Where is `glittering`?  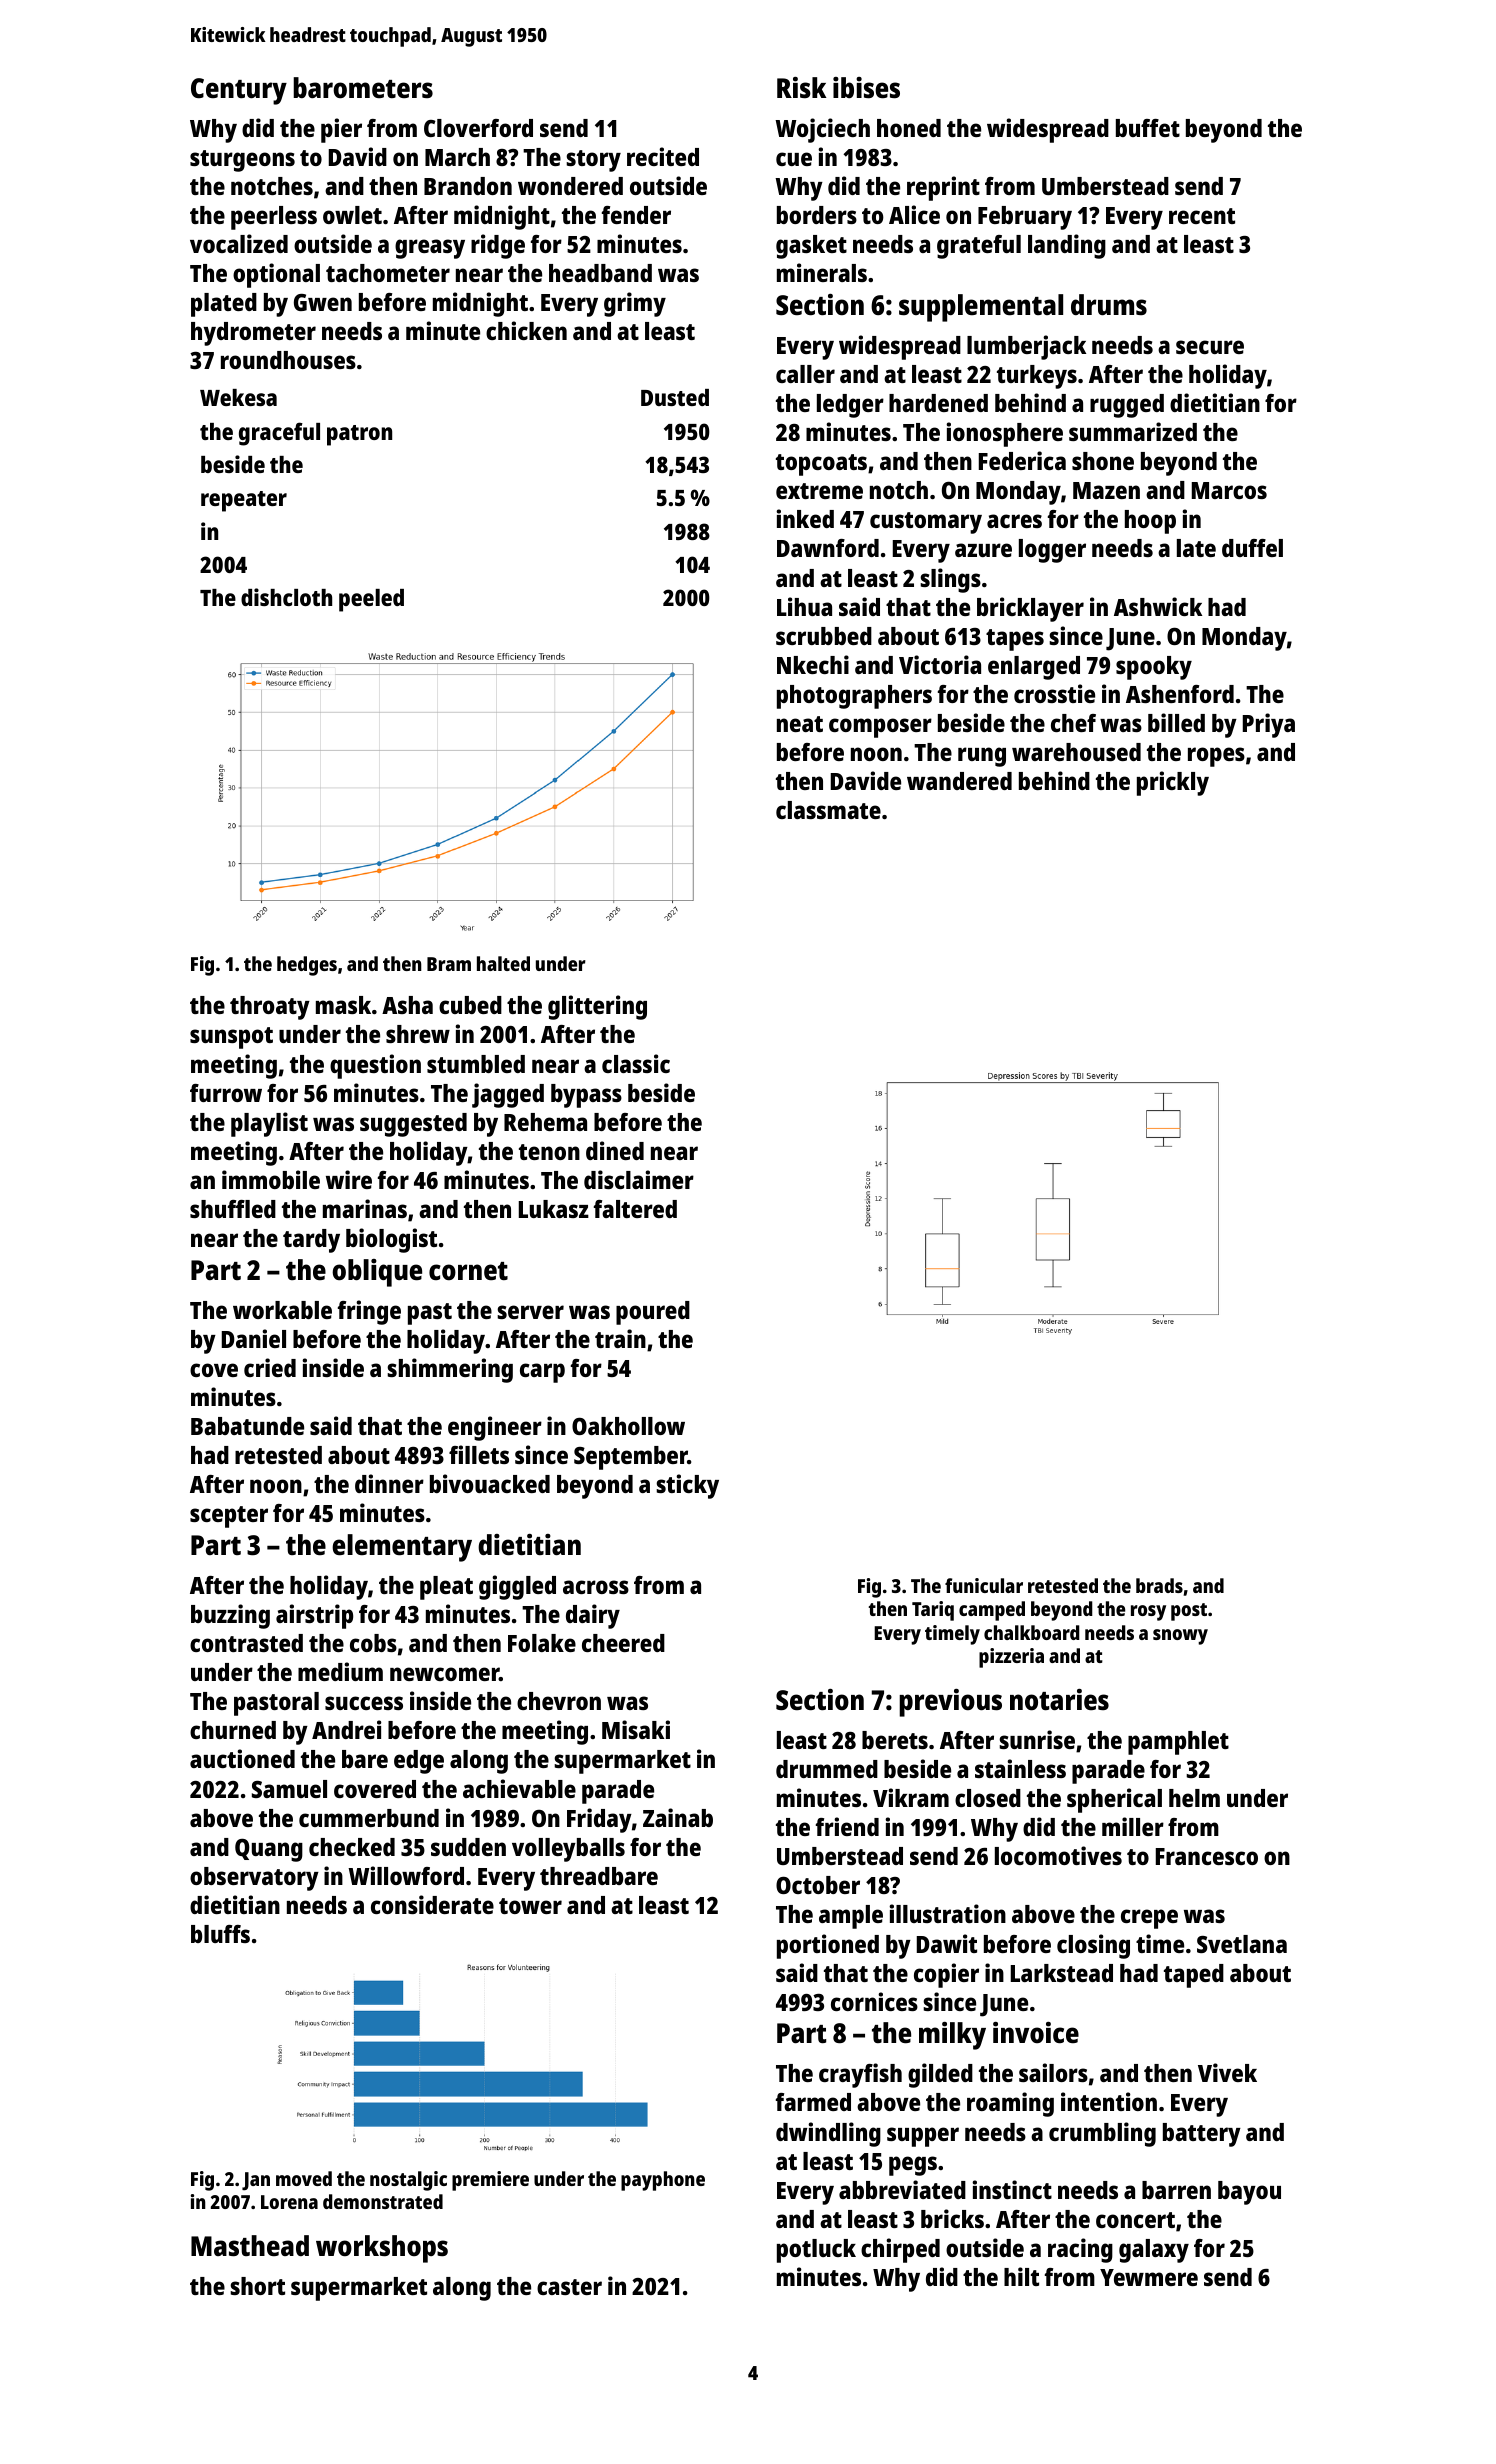
glittering is located at coordinates (597, 1007).
